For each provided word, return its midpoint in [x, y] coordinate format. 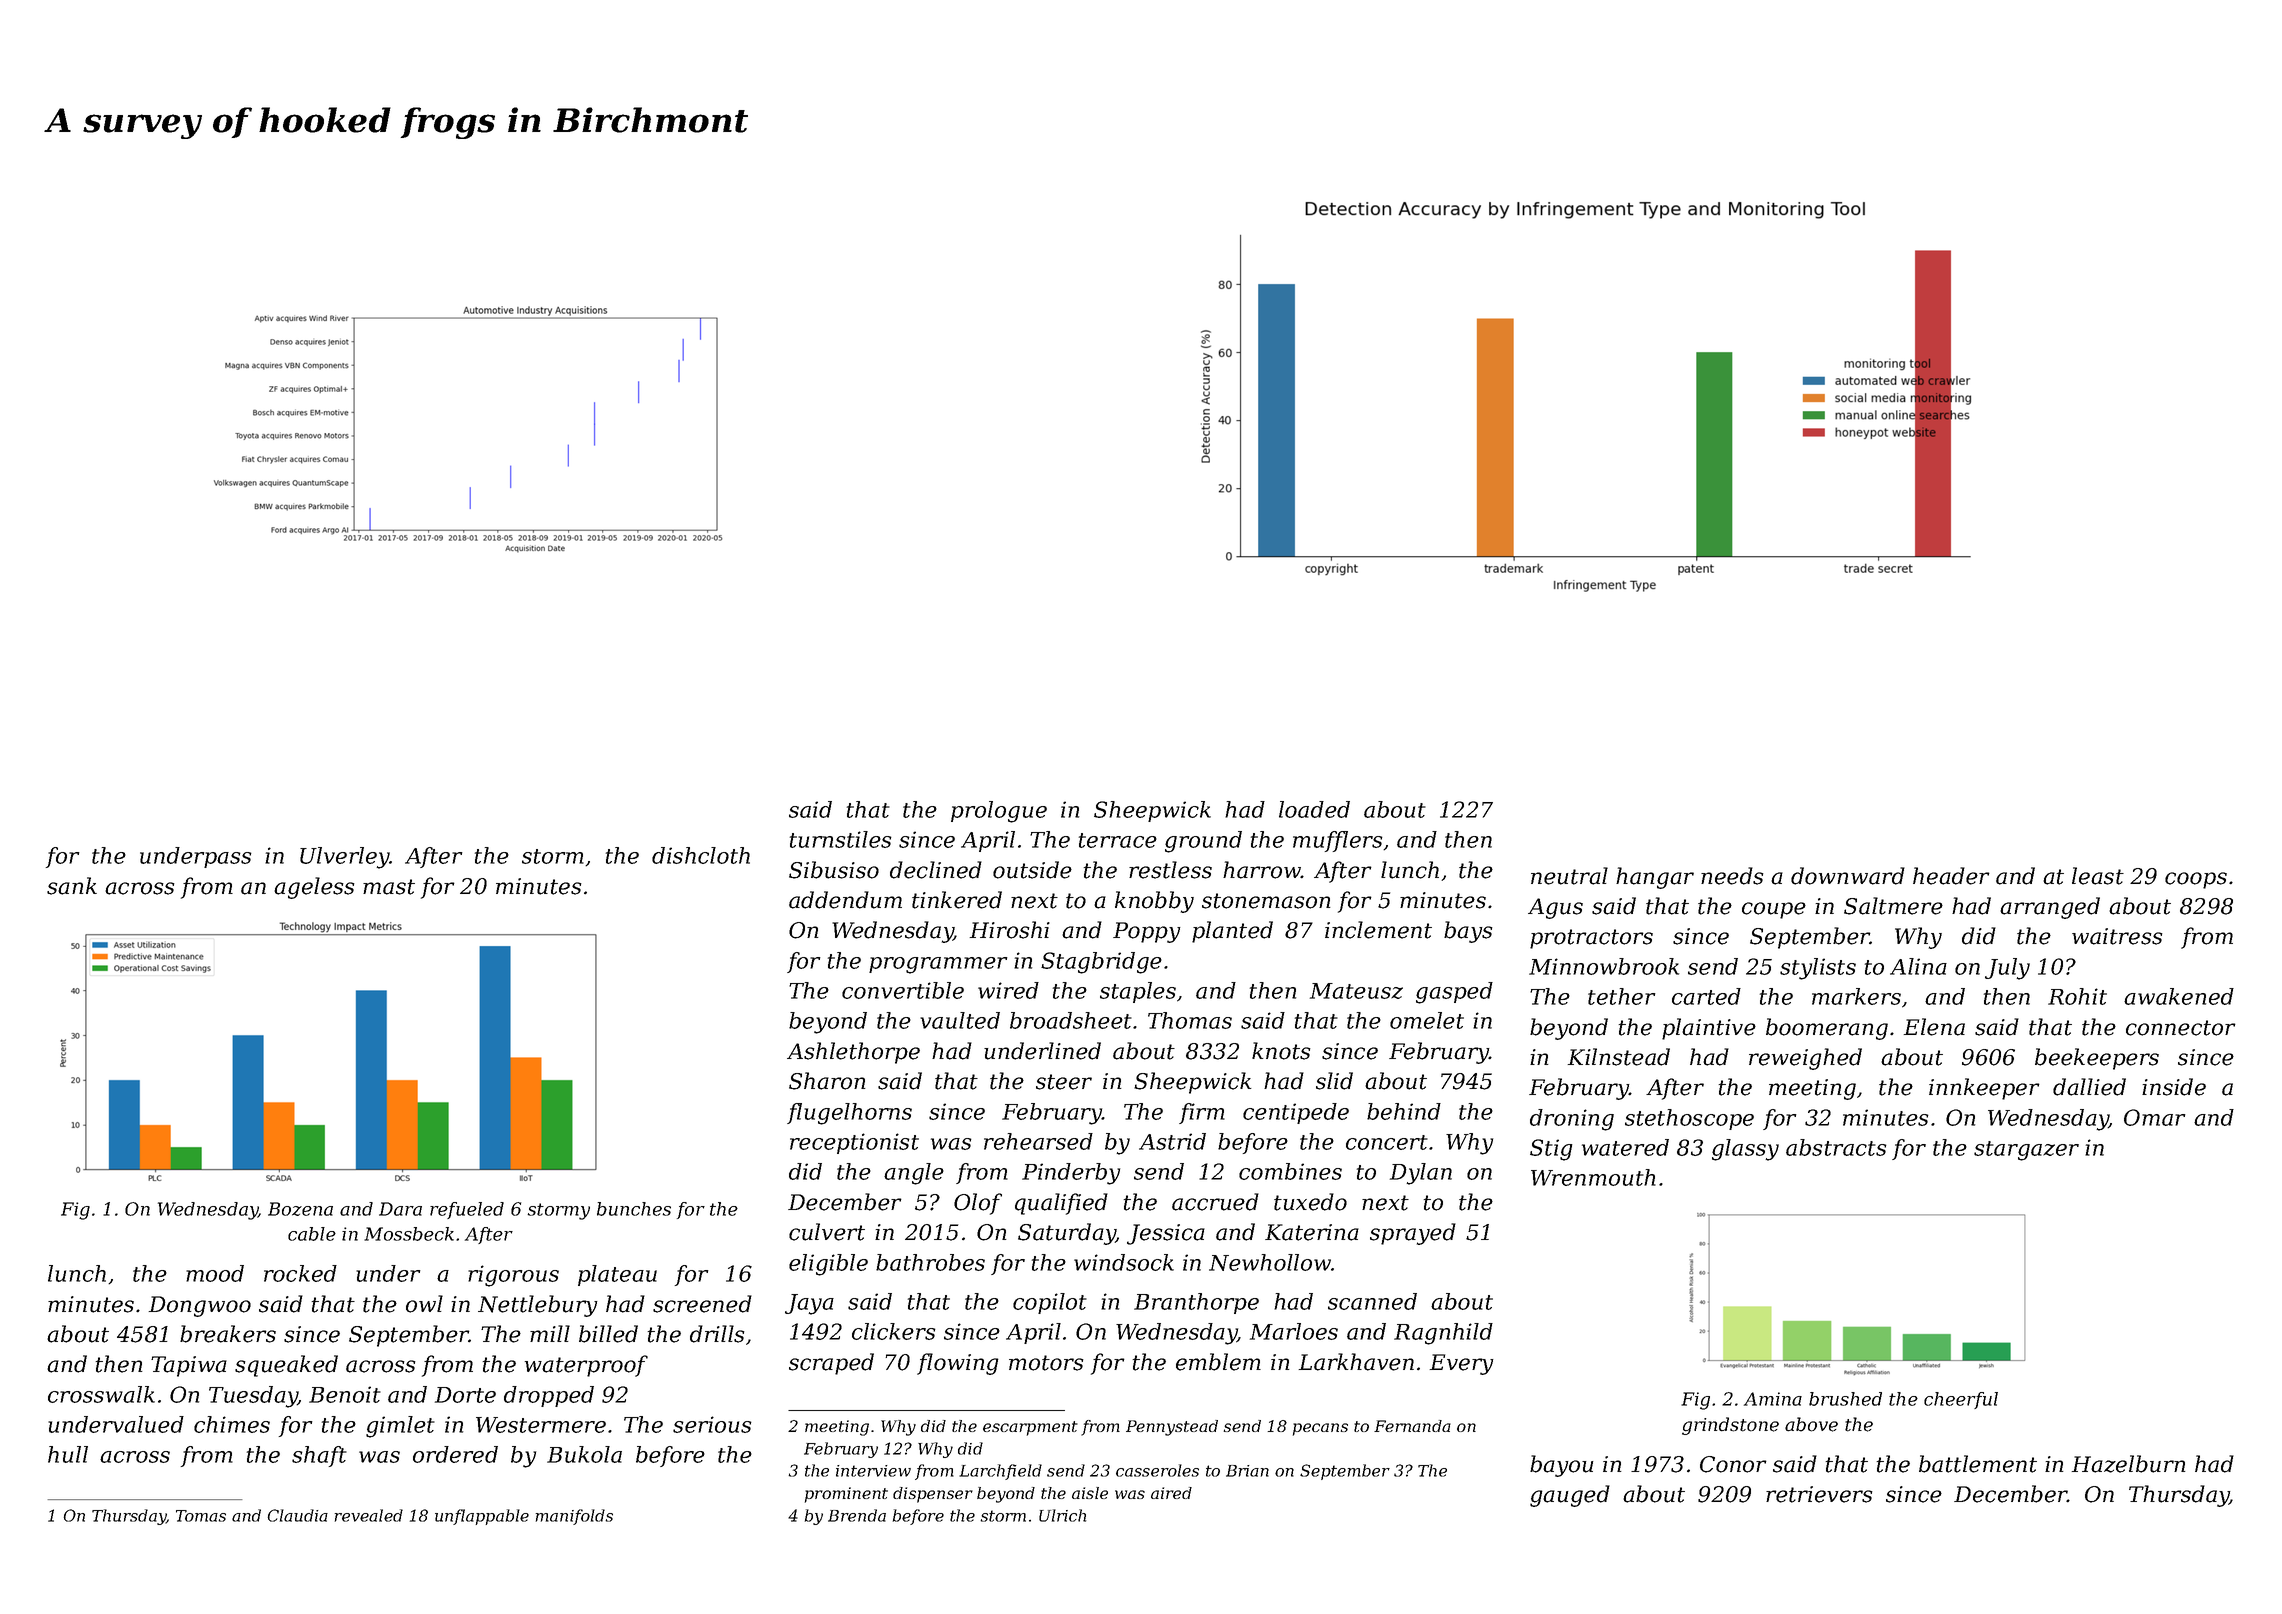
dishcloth [701, 855]
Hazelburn [2129, 1464]
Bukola [584, 1454]
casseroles [1157, 1470]
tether [1622, 996]
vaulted [960, 1020]
